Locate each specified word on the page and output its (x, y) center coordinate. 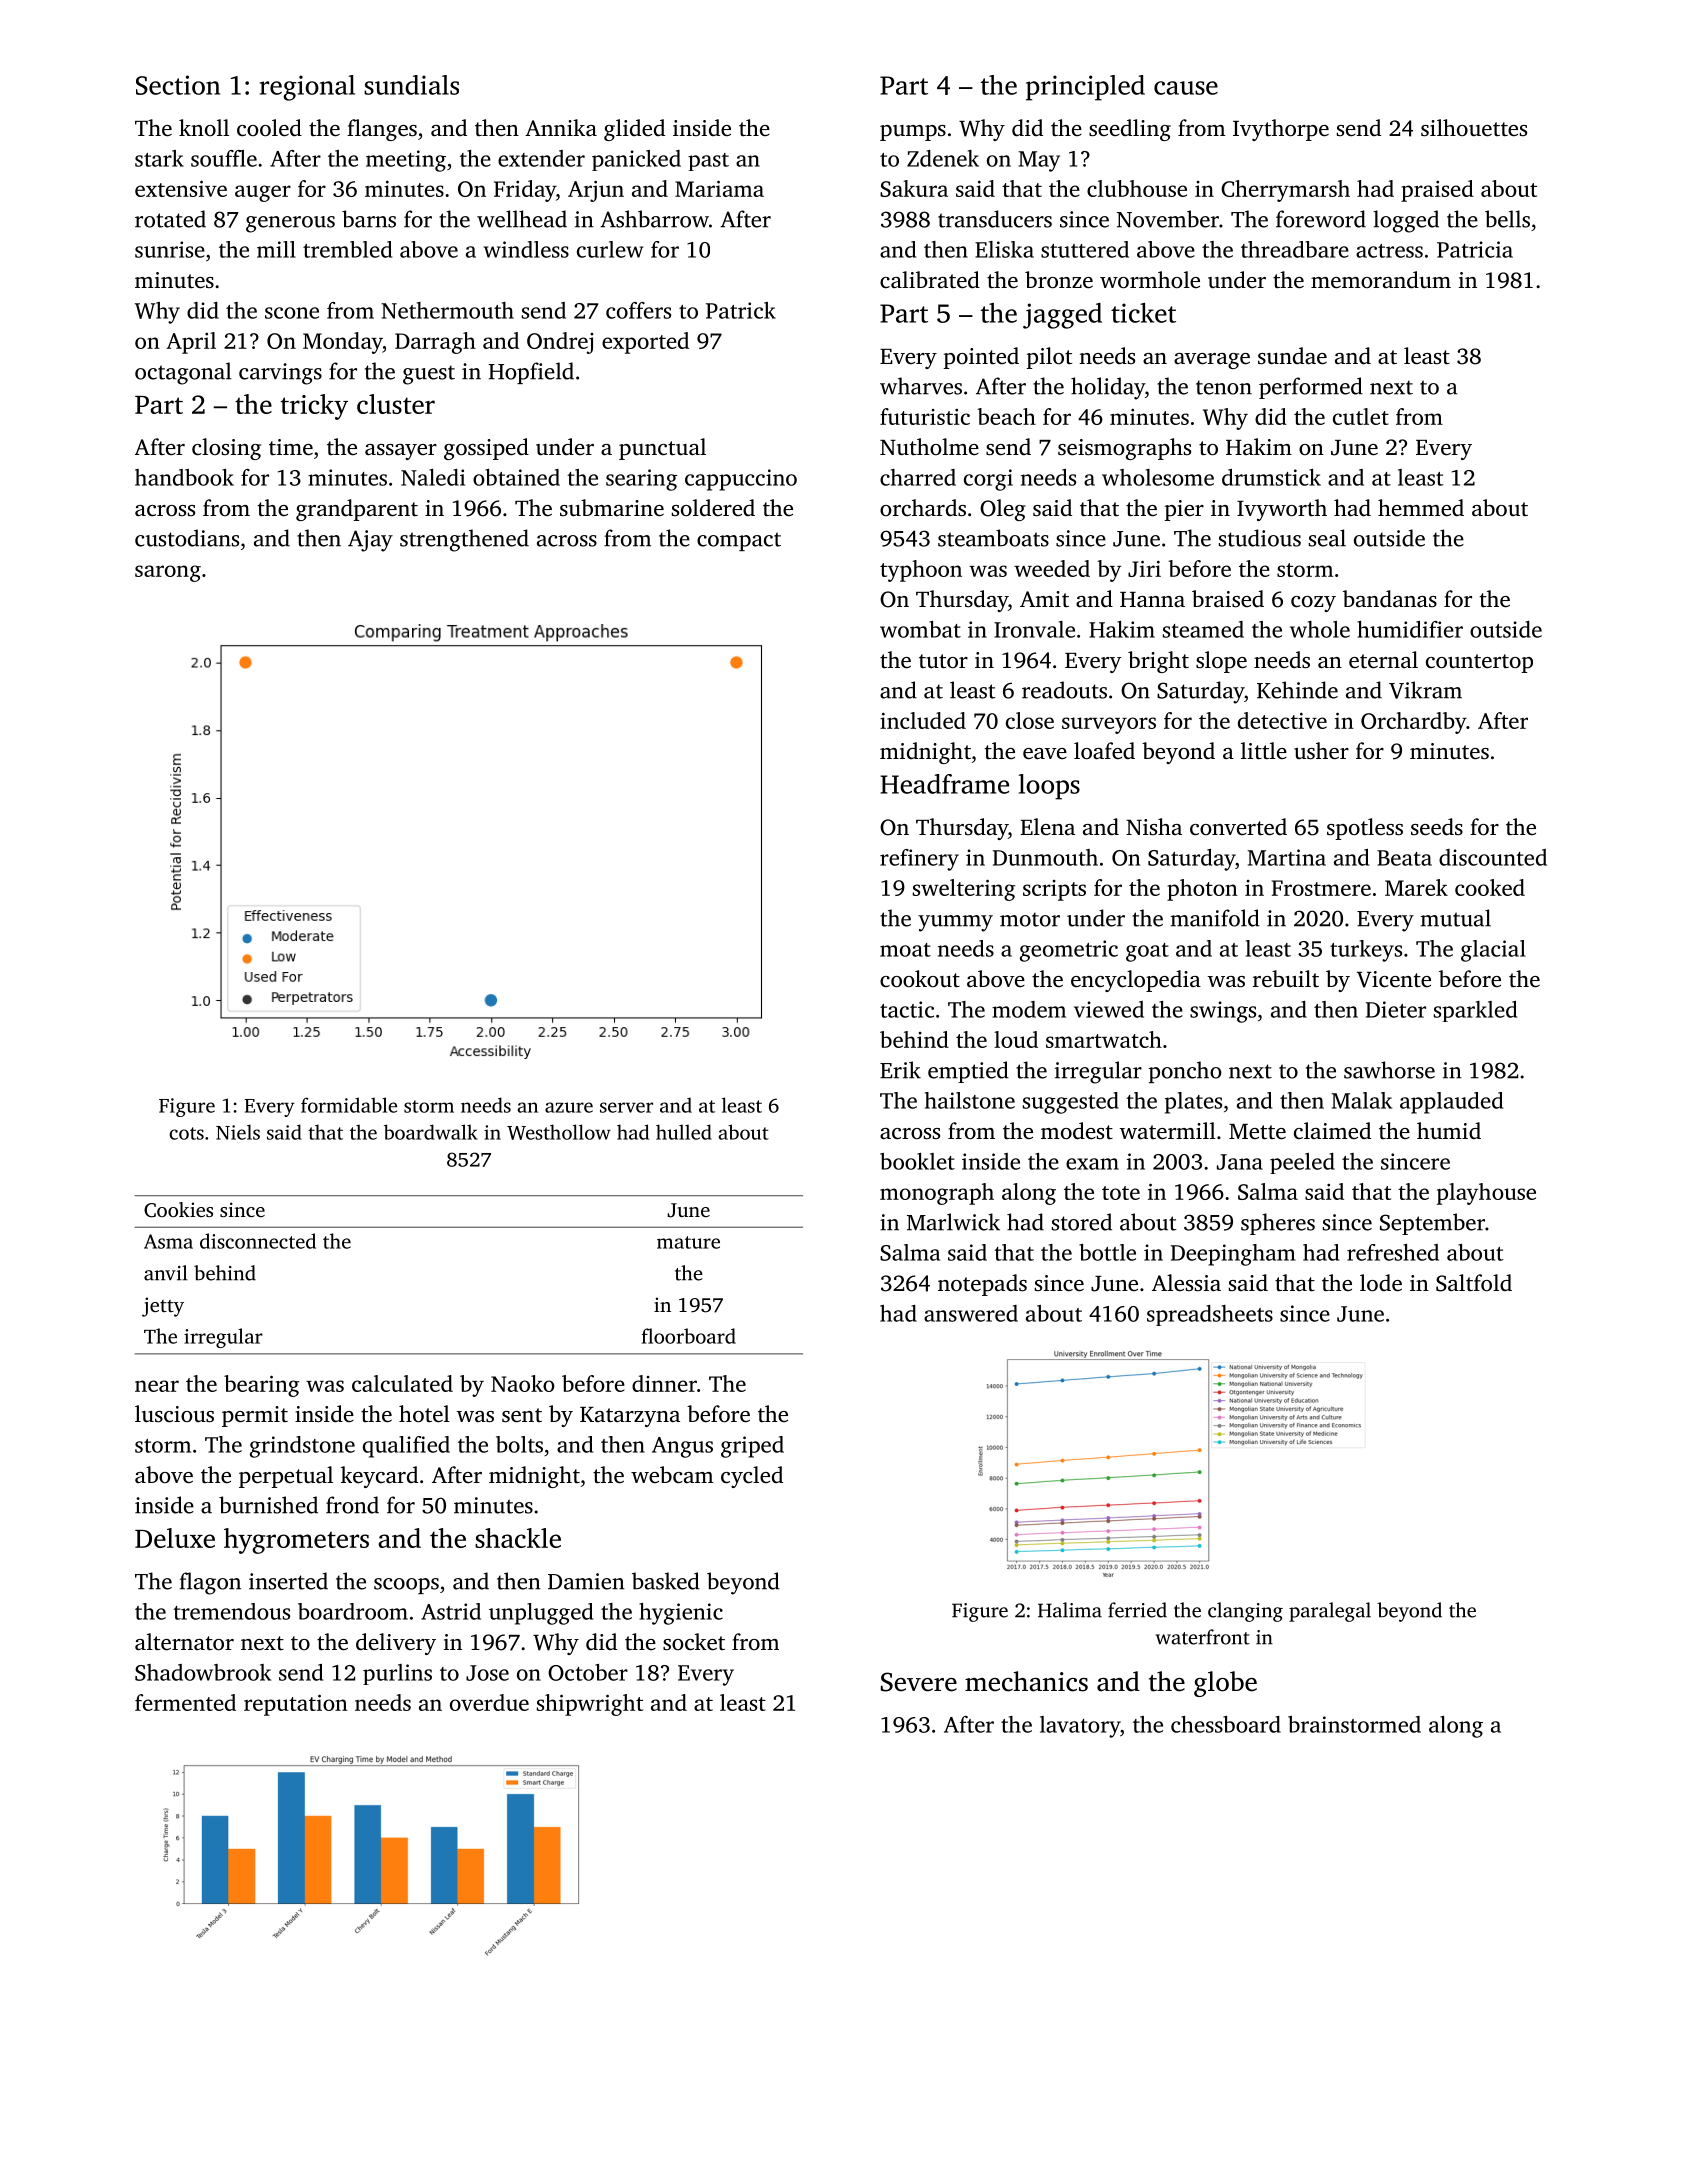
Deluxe (175, 1538)
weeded (1052, 568)
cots (186, 1133)
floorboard (689, 1336)
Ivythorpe (1281, 130)
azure (569, 1107)
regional (307, 88)
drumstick (1271, 477)
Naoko (523, 1383)
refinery (919, 860)
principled (1085, 88)
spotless (1365, 829)
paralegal (1330, 1612)
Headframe (944, 784)
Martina (1287, 857)
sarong (168, 573)
